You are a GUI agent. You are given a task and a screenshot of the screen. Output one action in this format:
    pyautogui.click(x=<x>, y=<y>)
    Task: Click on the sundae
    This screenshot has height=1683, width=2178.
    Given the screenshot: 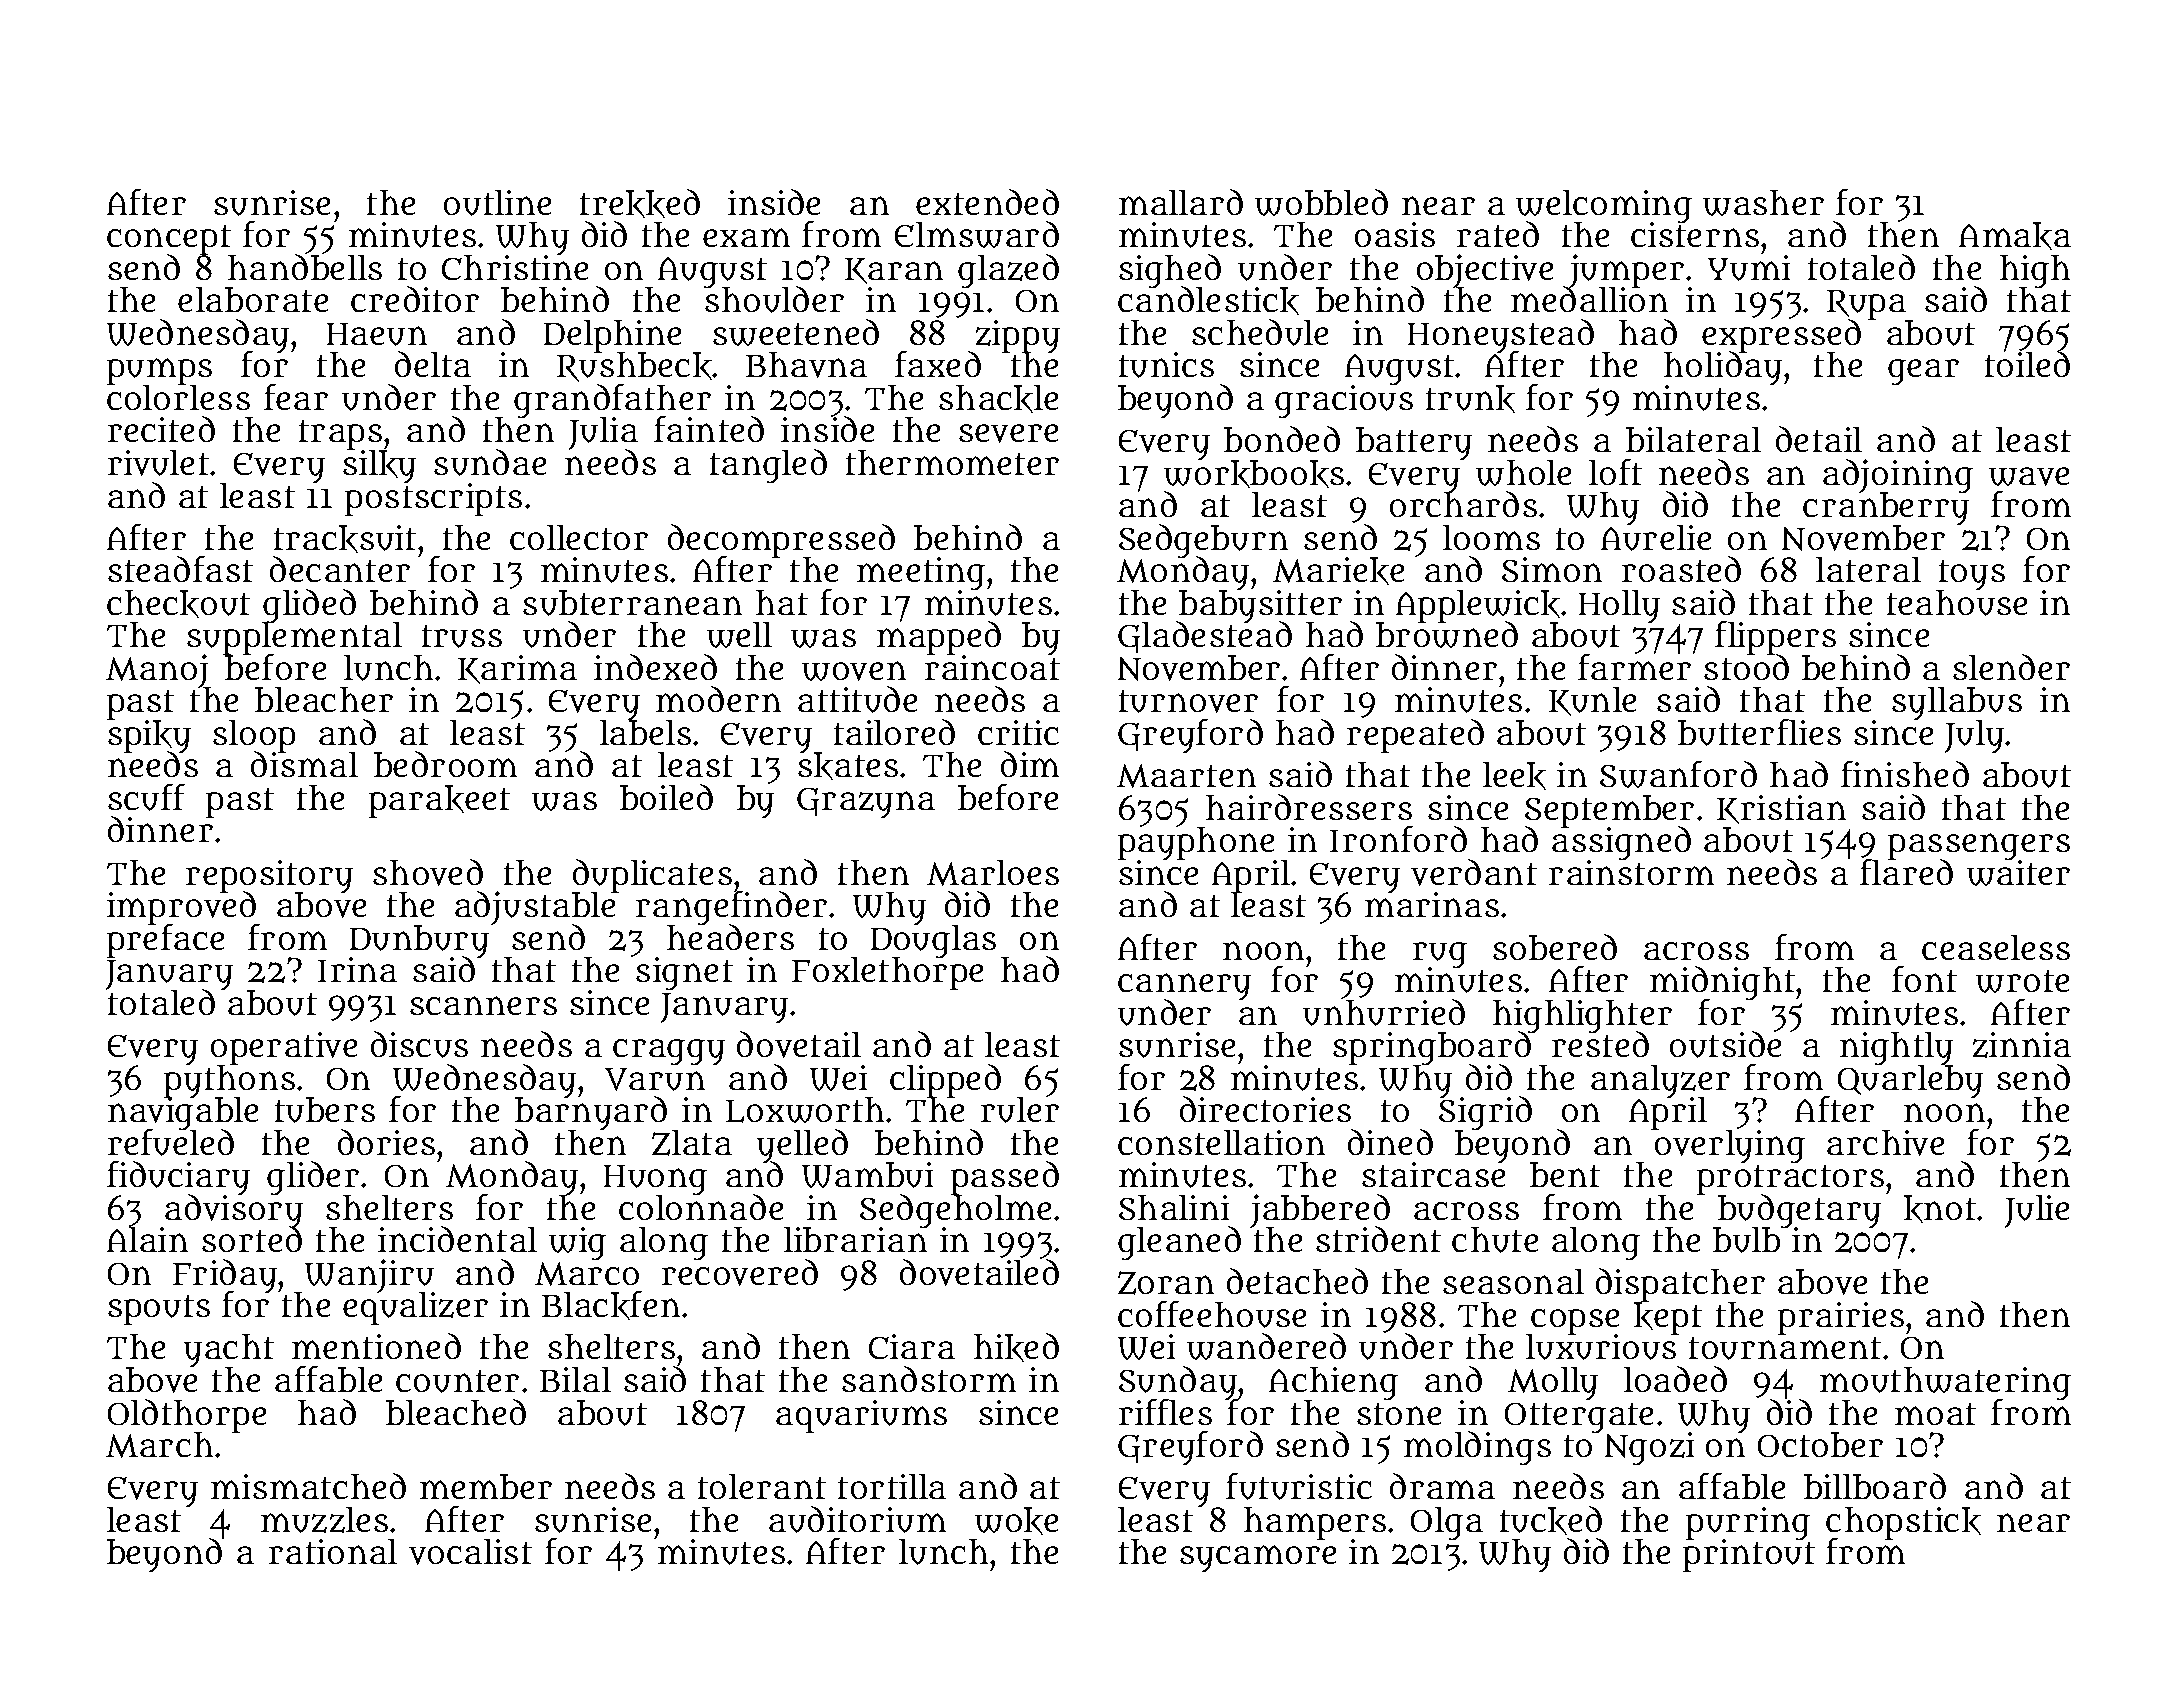 What is the action you would take?
    pyautogui.click(x=490, y=462)
